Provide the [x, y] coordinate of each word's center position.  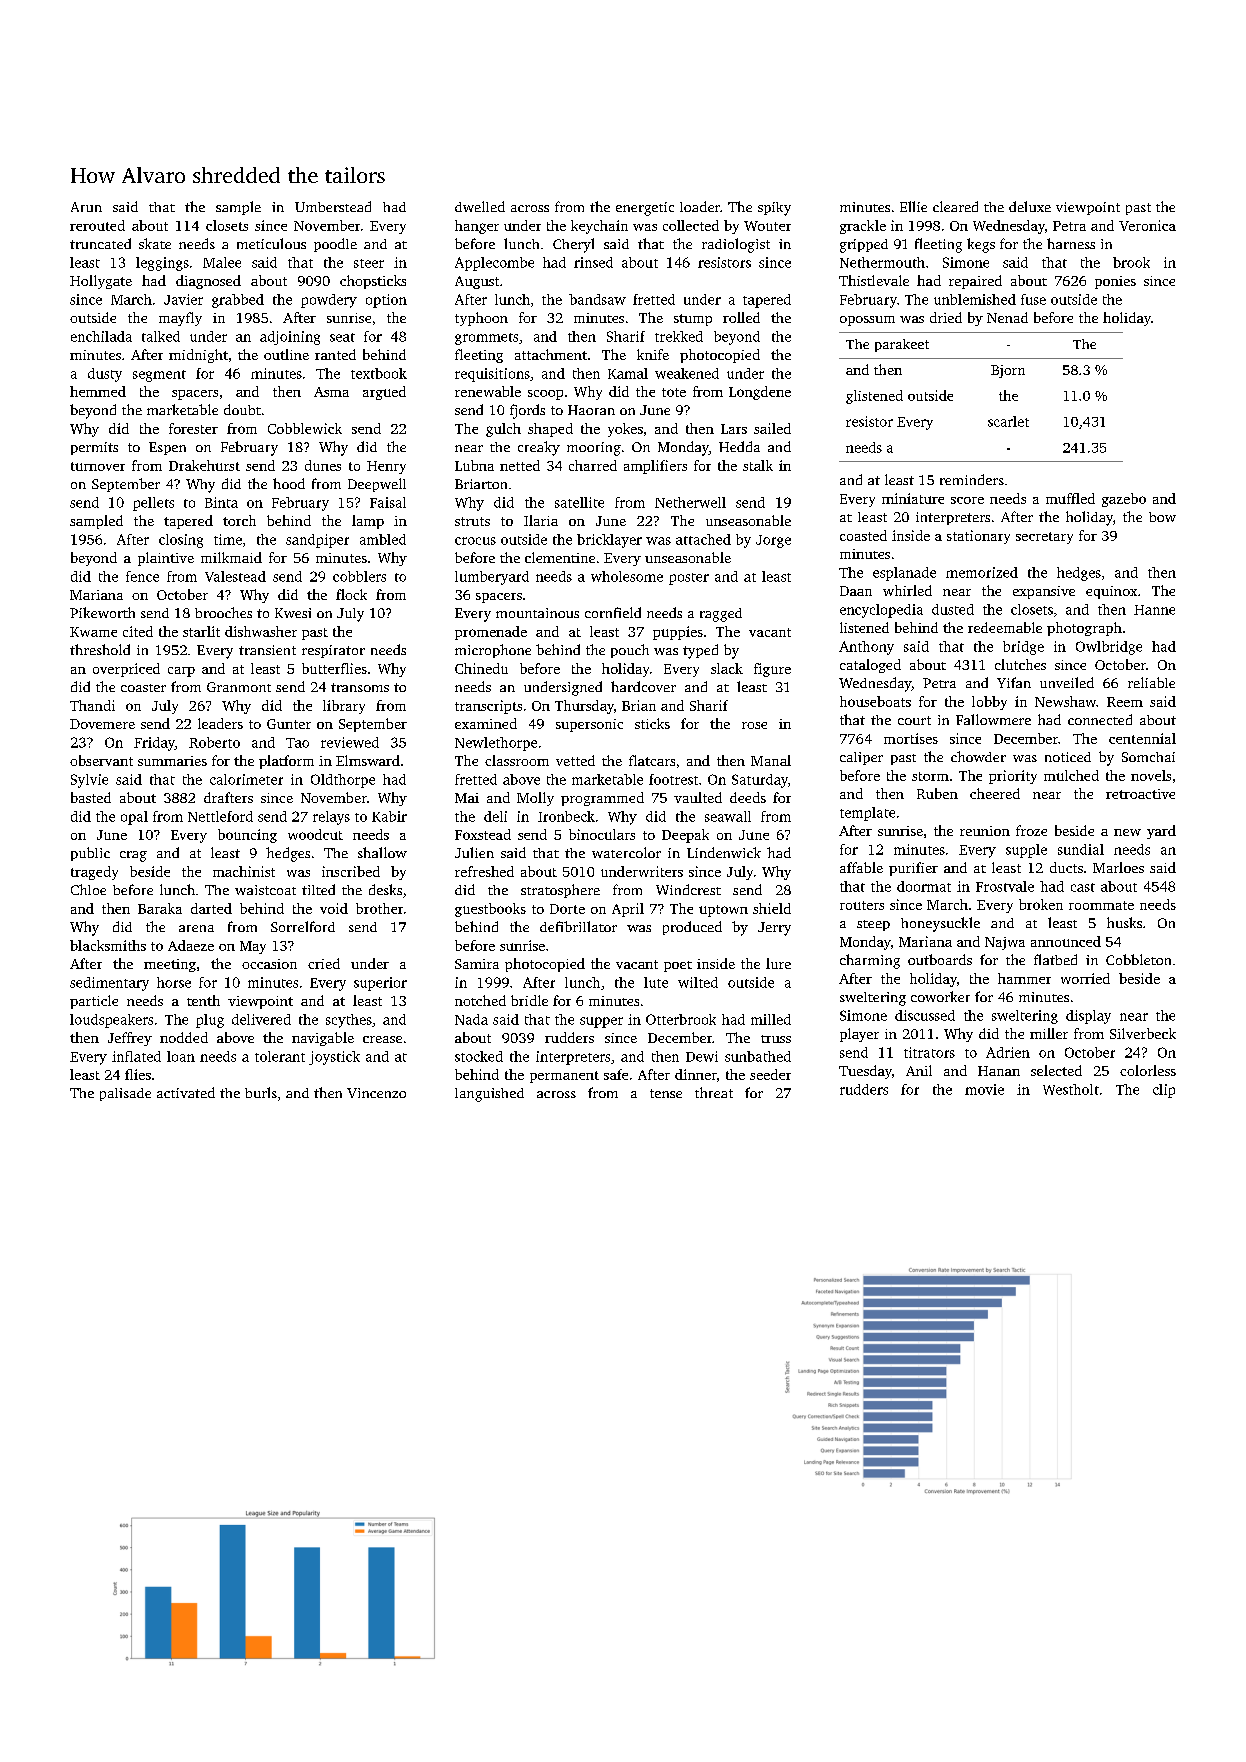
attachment [551, 354]
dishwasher [261, 631]
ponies [1115, 282]
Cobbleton [1138, 959]
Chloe [88, 889]
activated [186, 1092]
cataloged [870, 666]
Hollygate [101, 282]
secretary [1044, 538]
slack [727, 668]
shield [772, 908]
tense [666, 1093]
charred [593, 465]
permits [94, 448]
